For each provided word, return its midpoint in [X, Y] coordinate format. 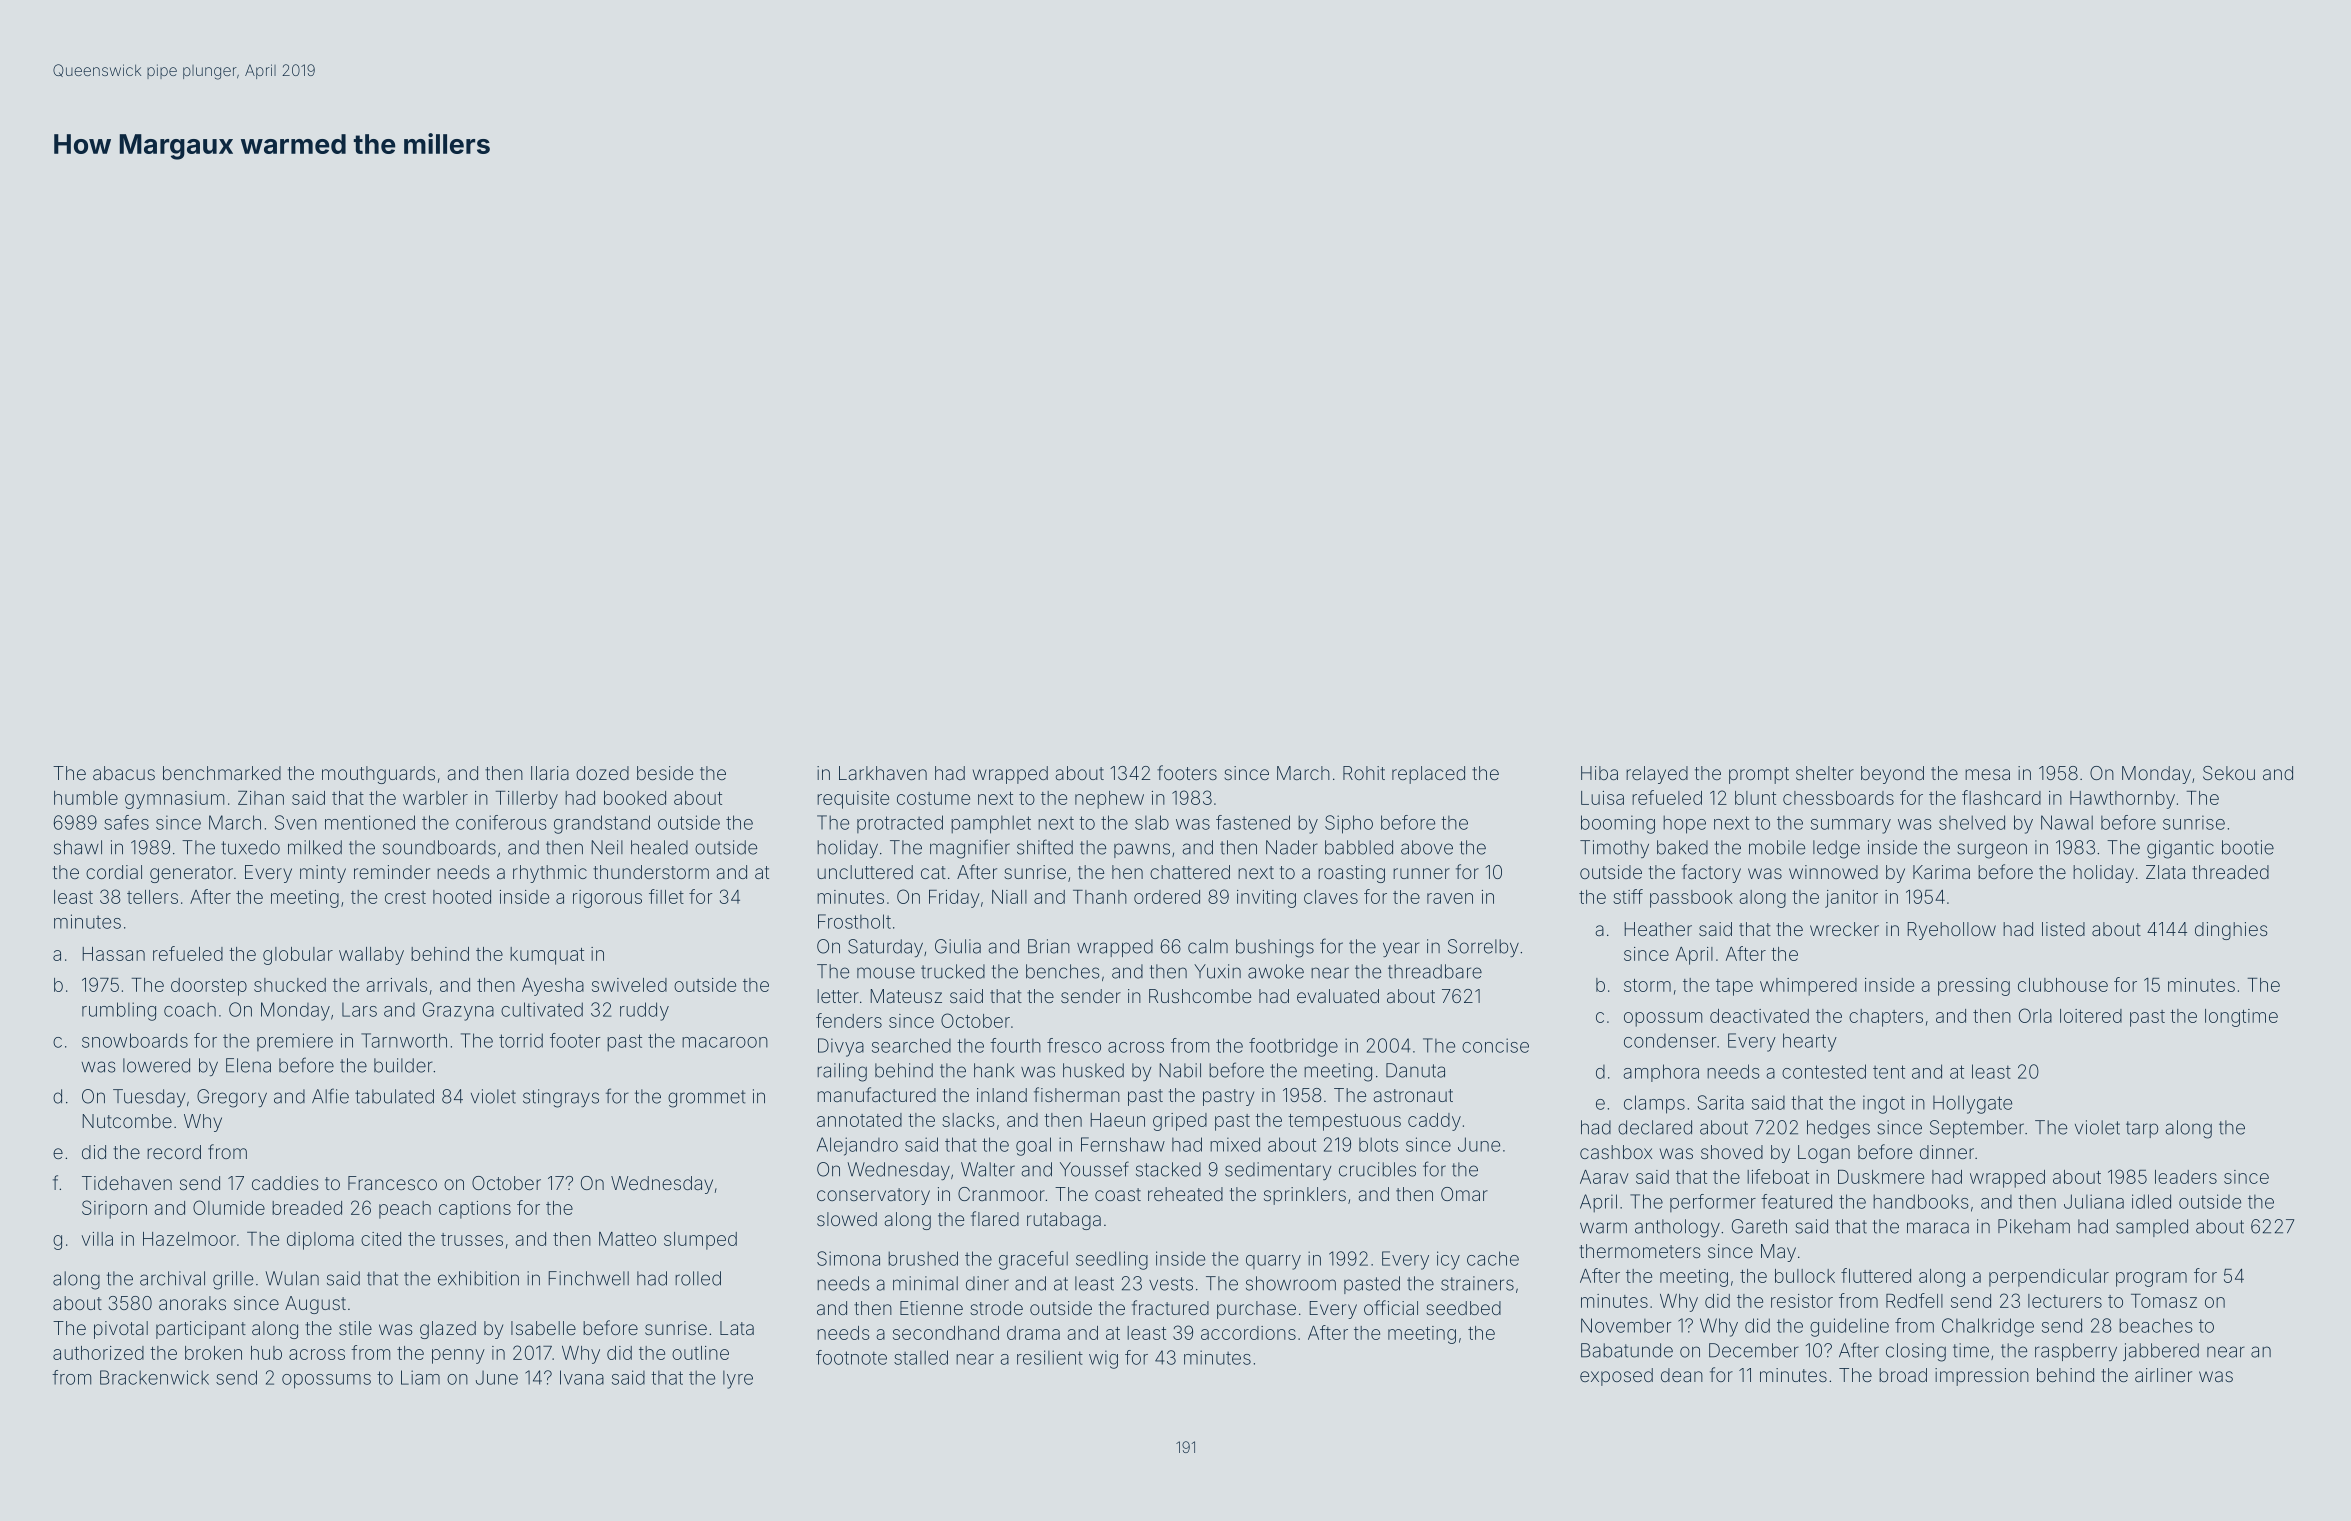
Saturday [885, 948]
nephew [1109, 800]
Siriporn [114, 1209]
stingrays [561, 1098]
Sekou [2229, 773]
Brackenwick [154, 1377]
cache [1493, 1258]
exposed [1616, 1377]
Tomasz [2164, 1301]
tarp [2142, 1129]
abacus [124, 773]
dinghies [2231, 931]
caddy [1434, 1122]
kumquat [547, 956]
